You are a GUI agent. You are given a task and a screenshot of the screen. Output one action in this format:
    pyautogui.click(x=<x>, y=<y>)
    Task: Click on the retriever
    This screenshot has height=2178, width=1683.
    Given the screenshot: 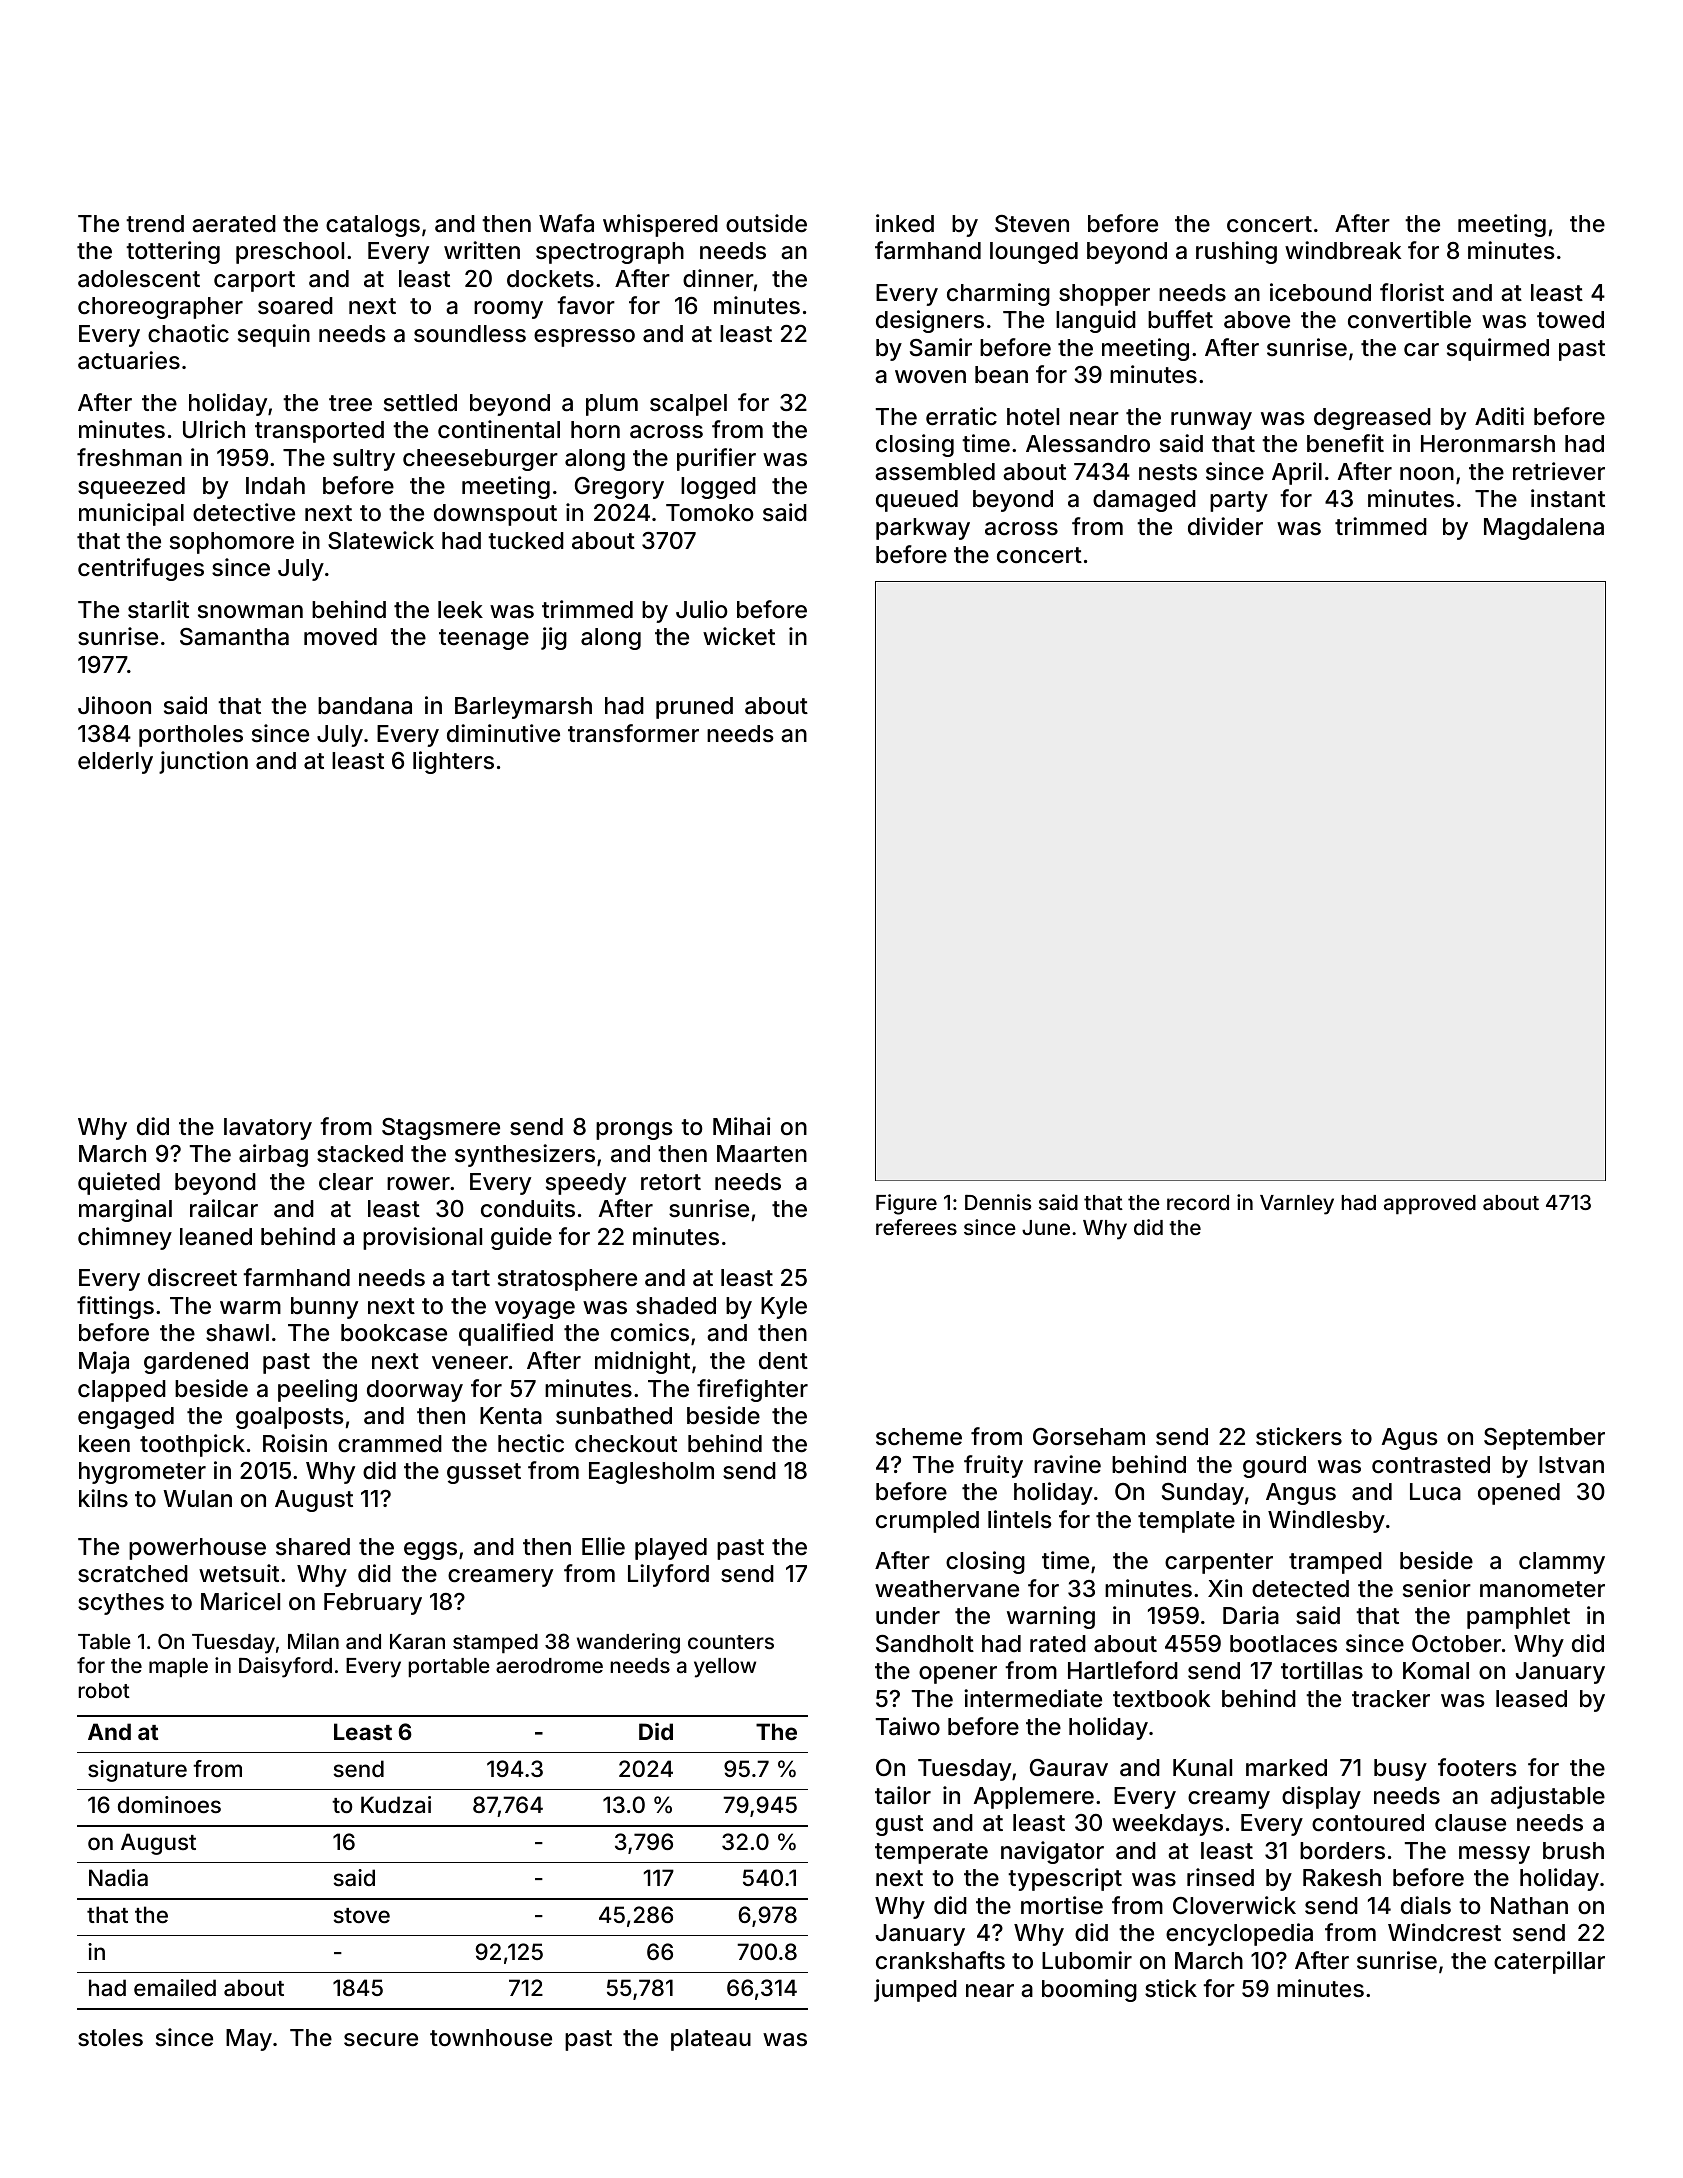 What is the action you would take?
    pyautogui.click(x=1559, y=471)
